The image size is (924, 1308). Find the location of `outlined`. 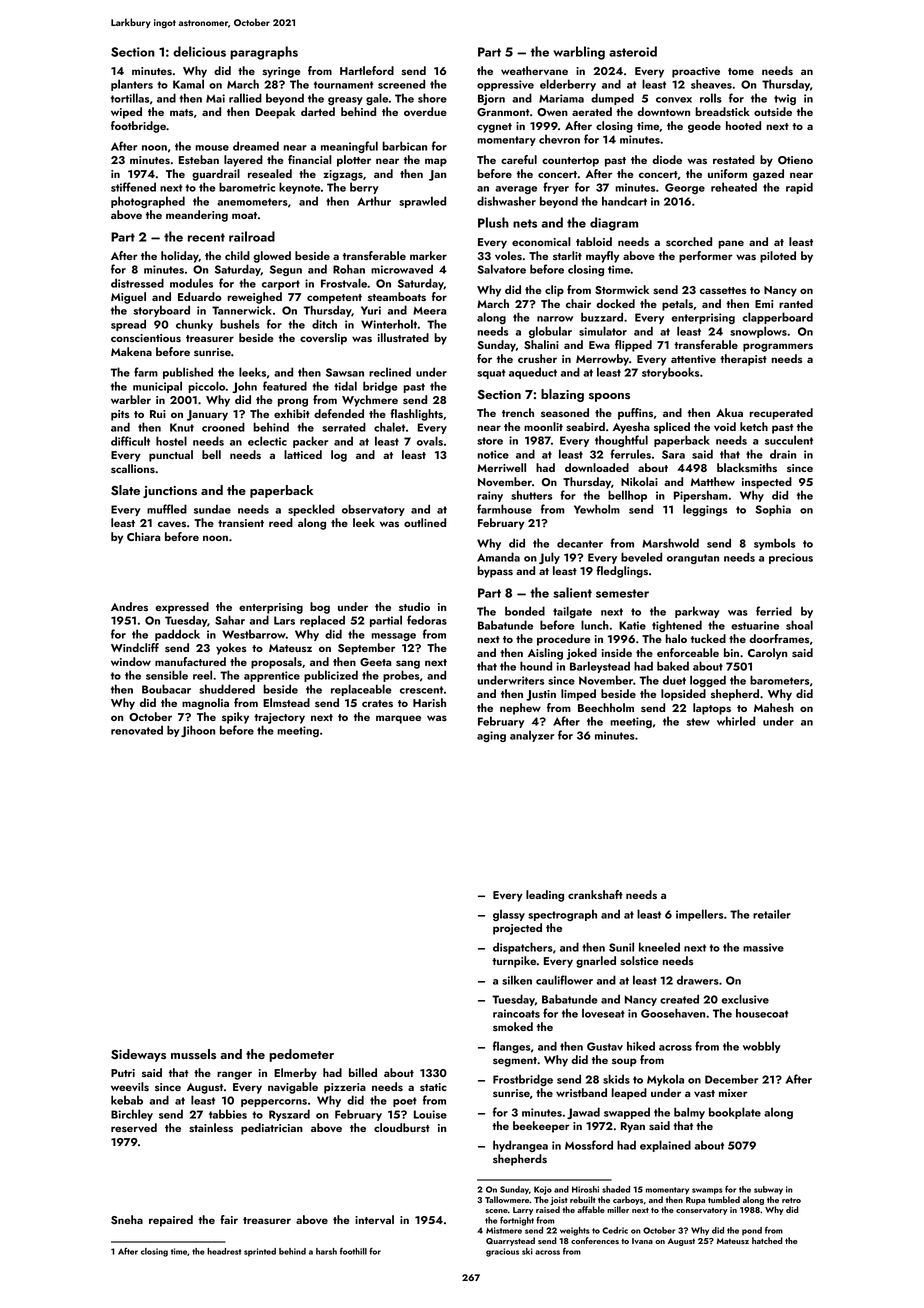

outlined is located at coordinates (425, 522).
